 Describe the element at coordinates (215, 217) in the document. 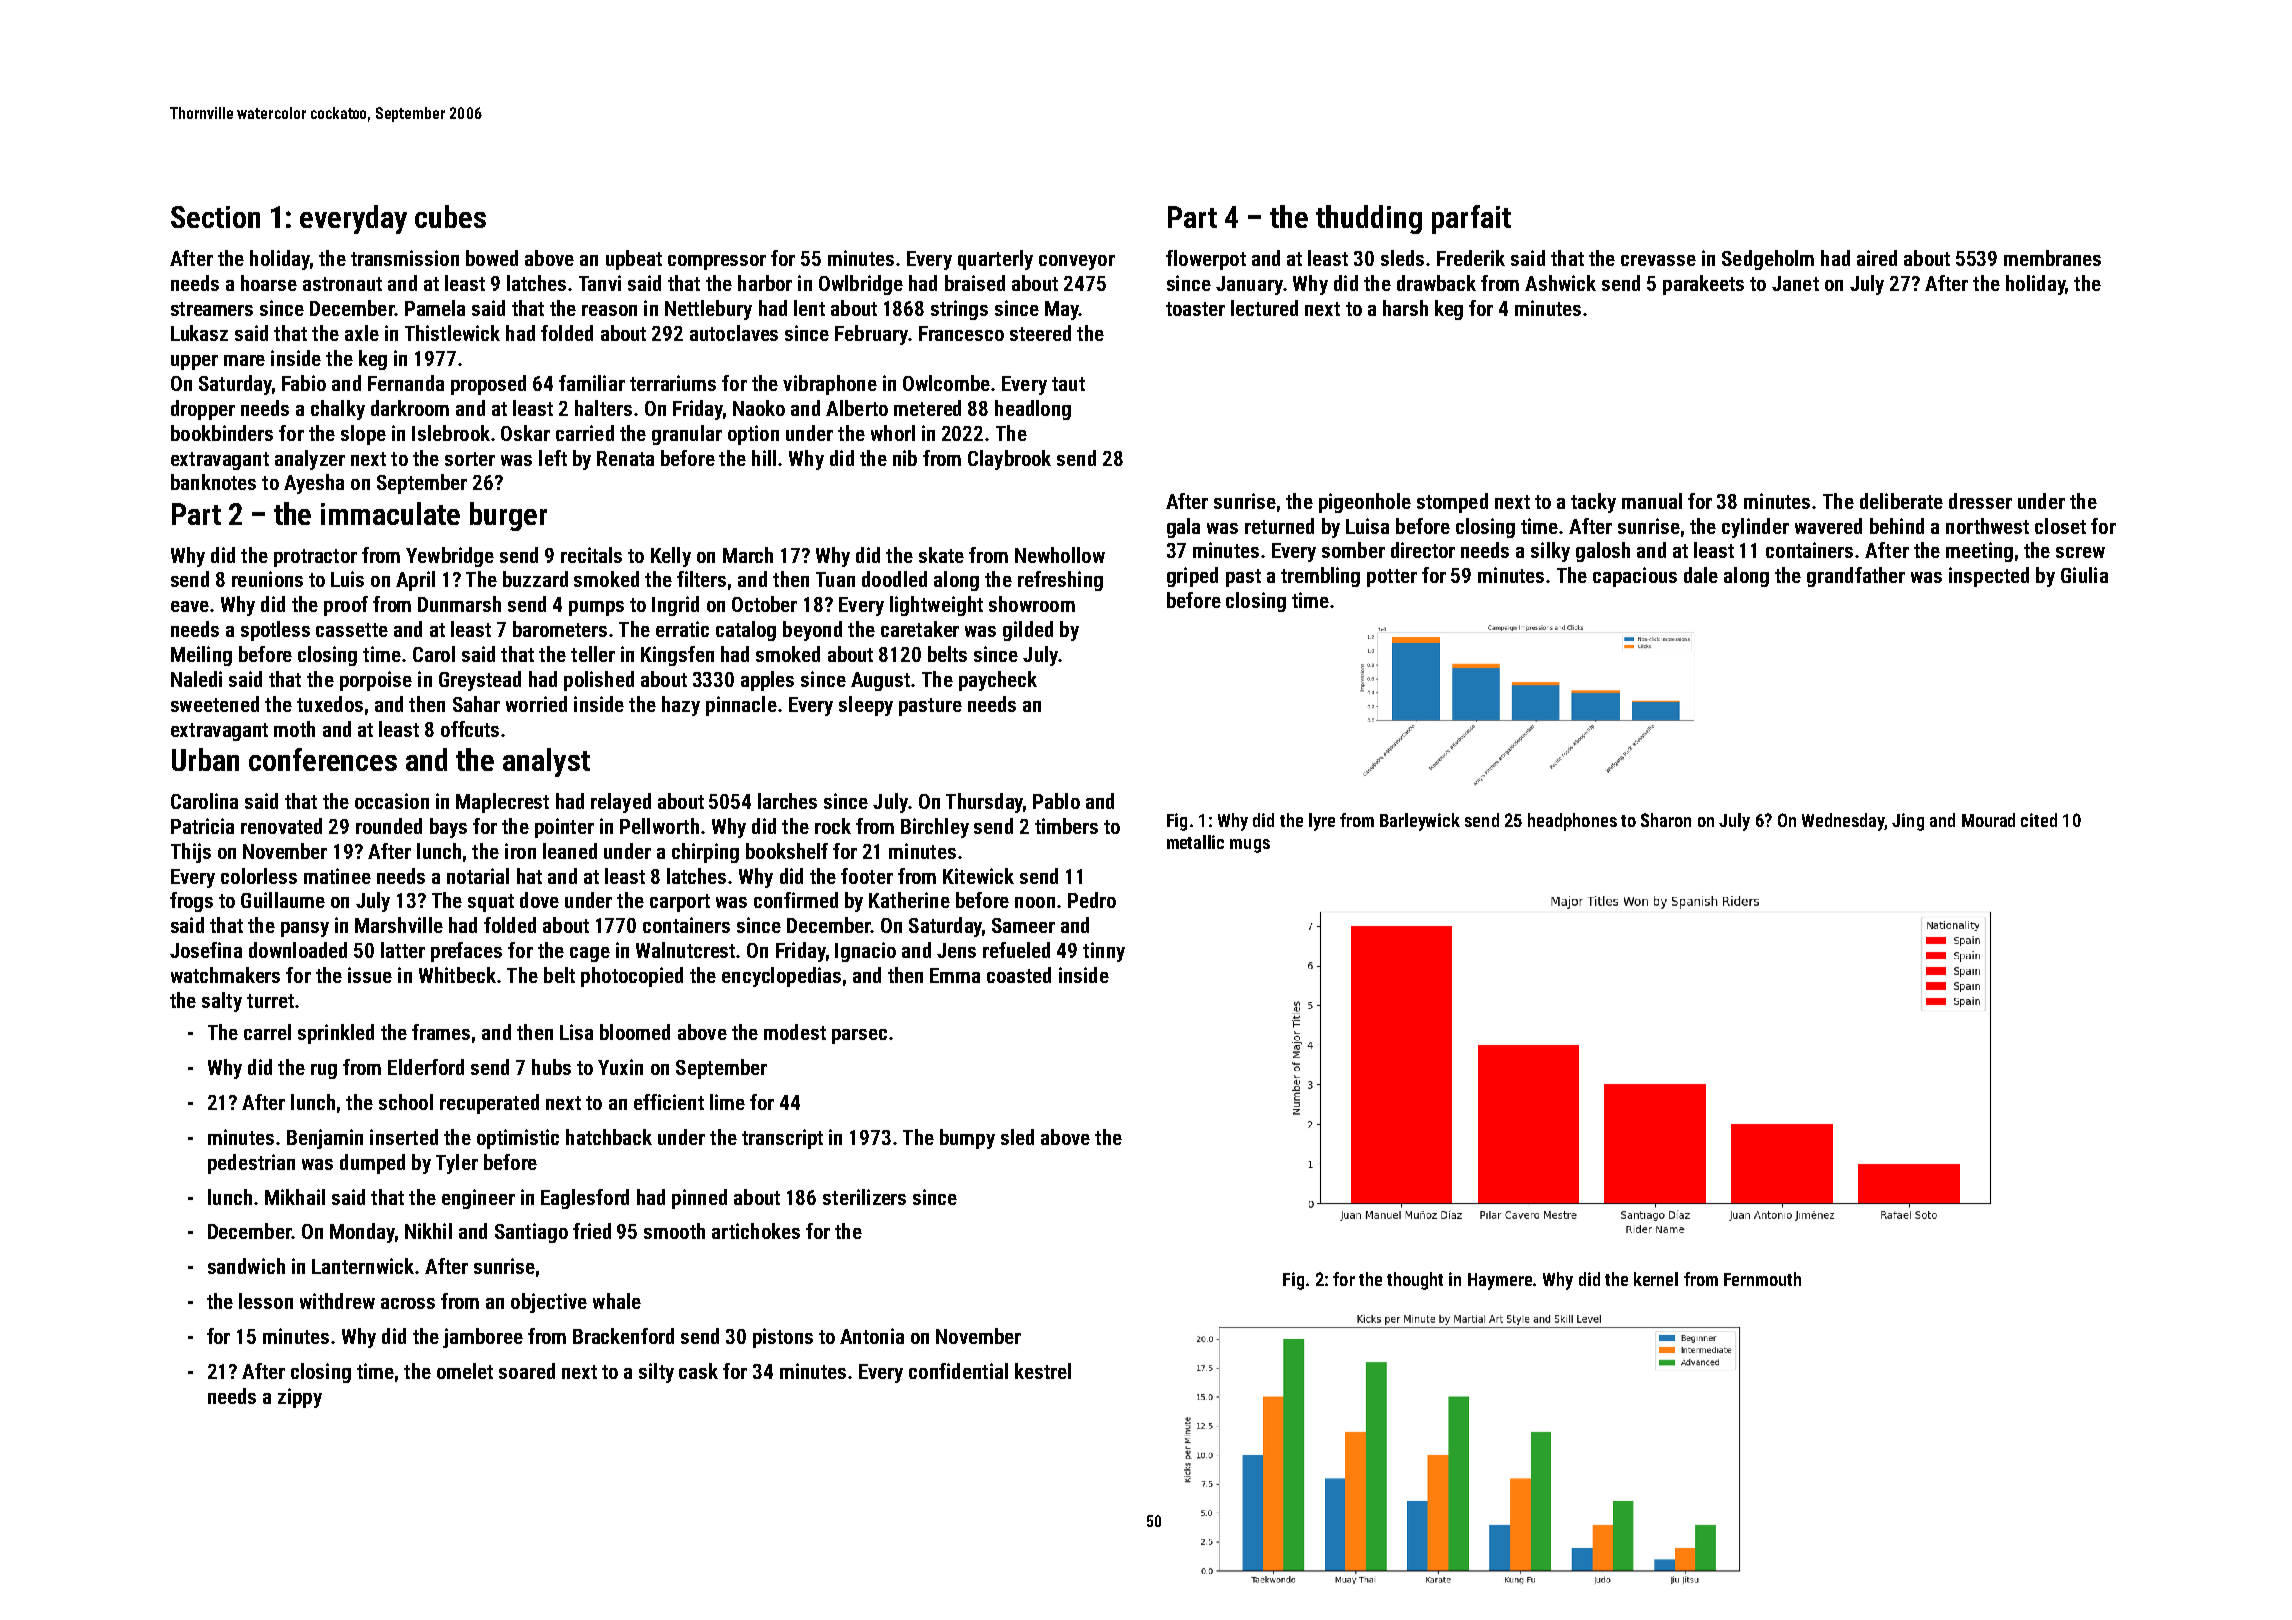

I see `Section` at that location.
